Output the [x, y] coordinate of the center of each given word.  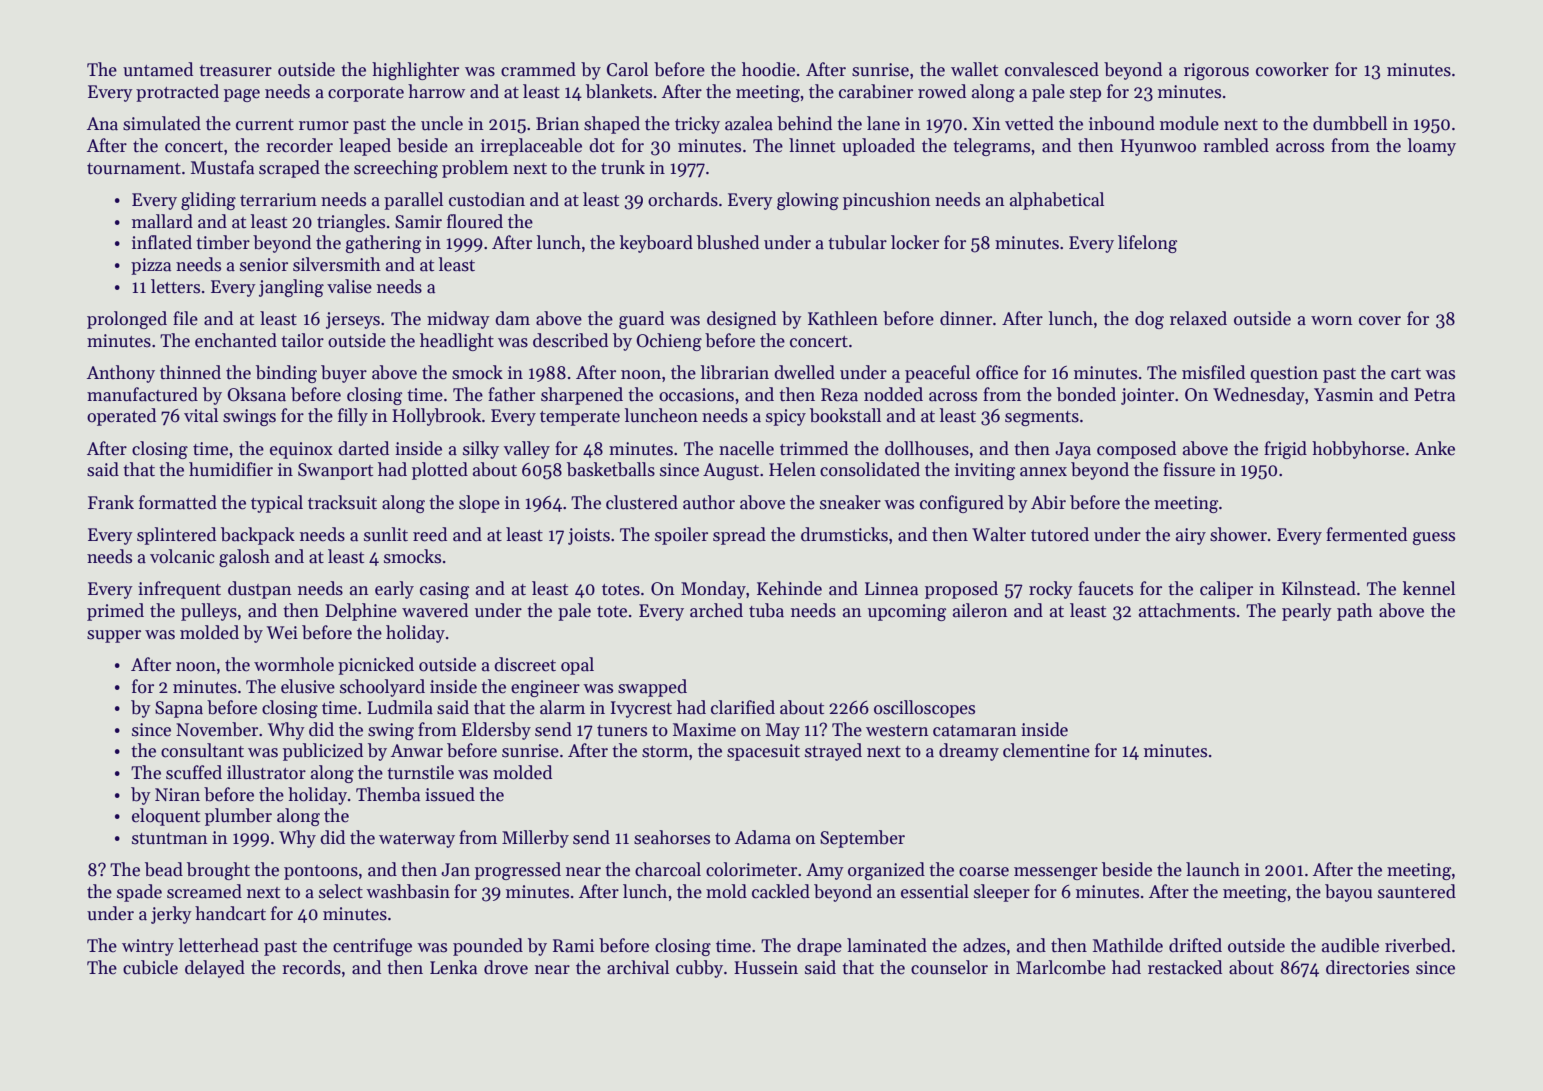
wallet [974, 69]
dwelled [804, 372]
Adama [763, 837]
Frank [111, 502]
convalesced [1052, 69]
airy [1191, 536]
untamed [158, 69]
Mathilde [1128, 945]
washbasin [408, 891]
